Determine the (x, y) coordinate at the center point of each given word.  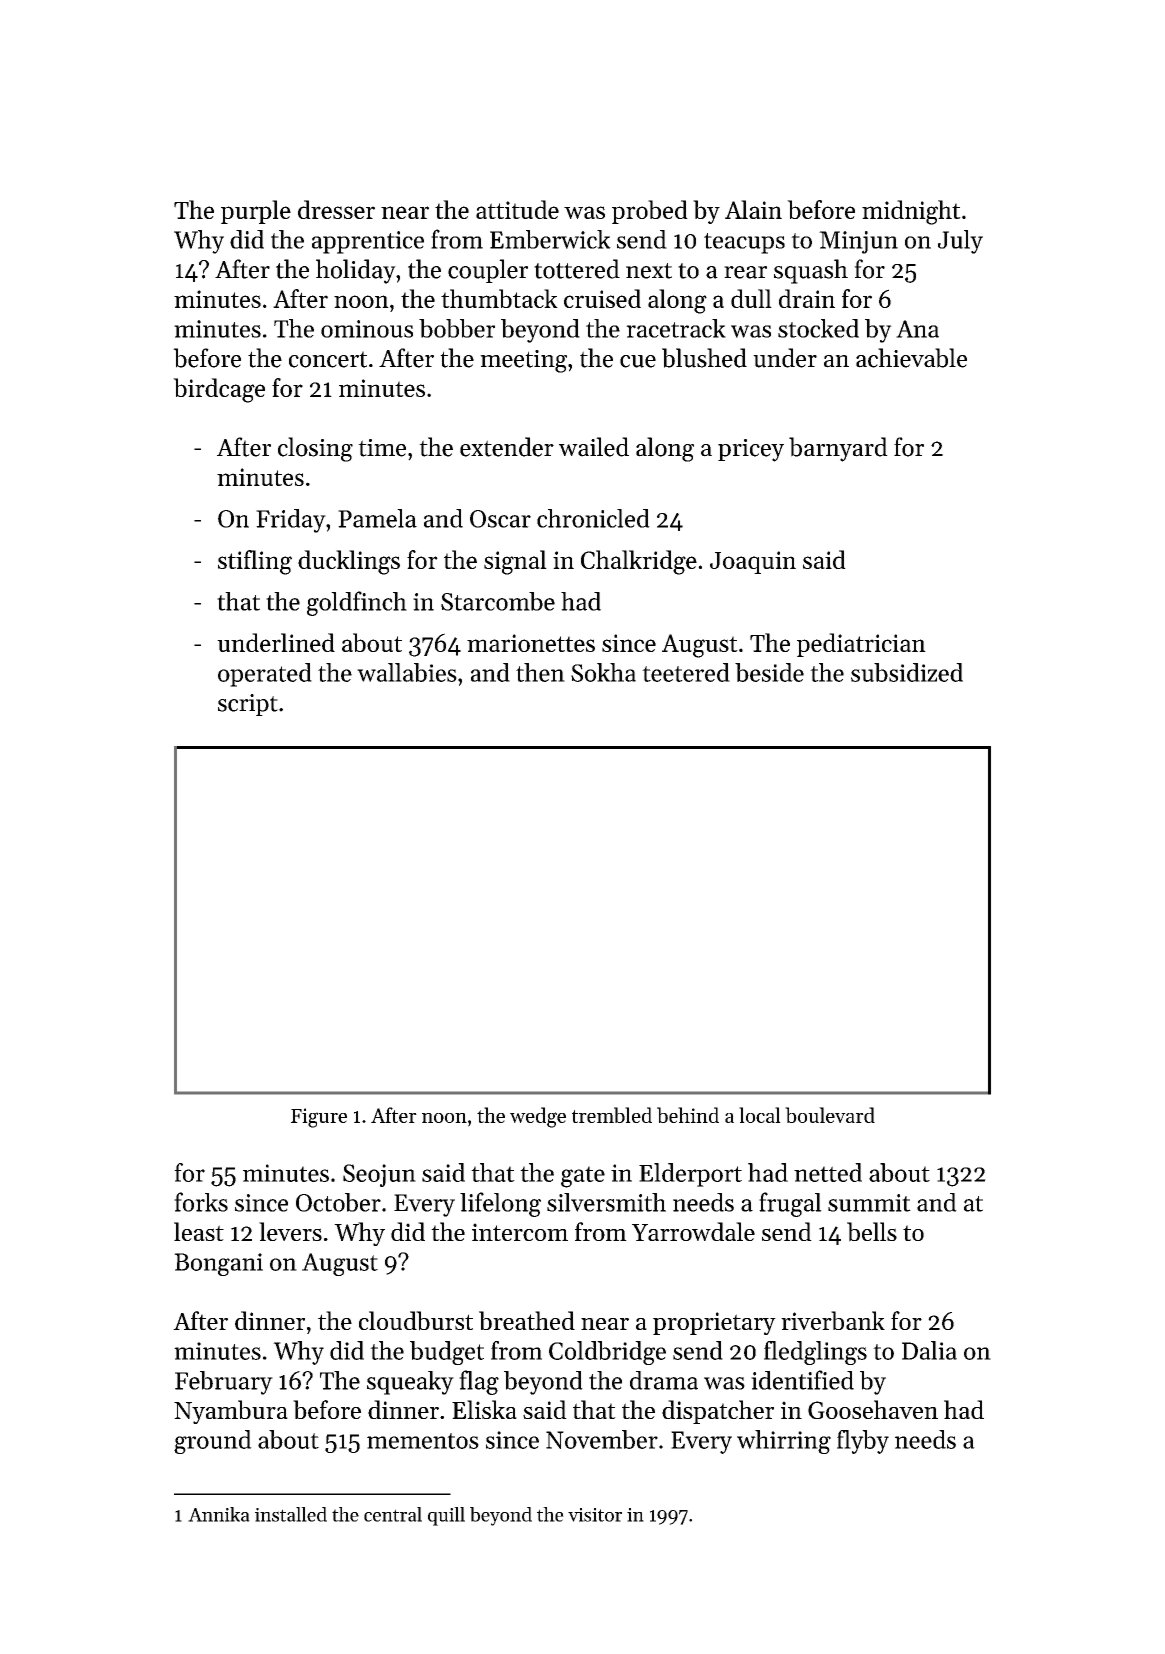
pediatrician (861, 645)
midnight (911, 212)
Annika (219, 1514)
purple (256, 212)
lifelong (500, 1204)
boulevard (830, 1115)
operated (265, 675)
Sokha (603, 672)
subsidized (907, 672)
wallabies (407, 672)
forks (201, 1202)
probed (650, 212)
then (540, 672)
